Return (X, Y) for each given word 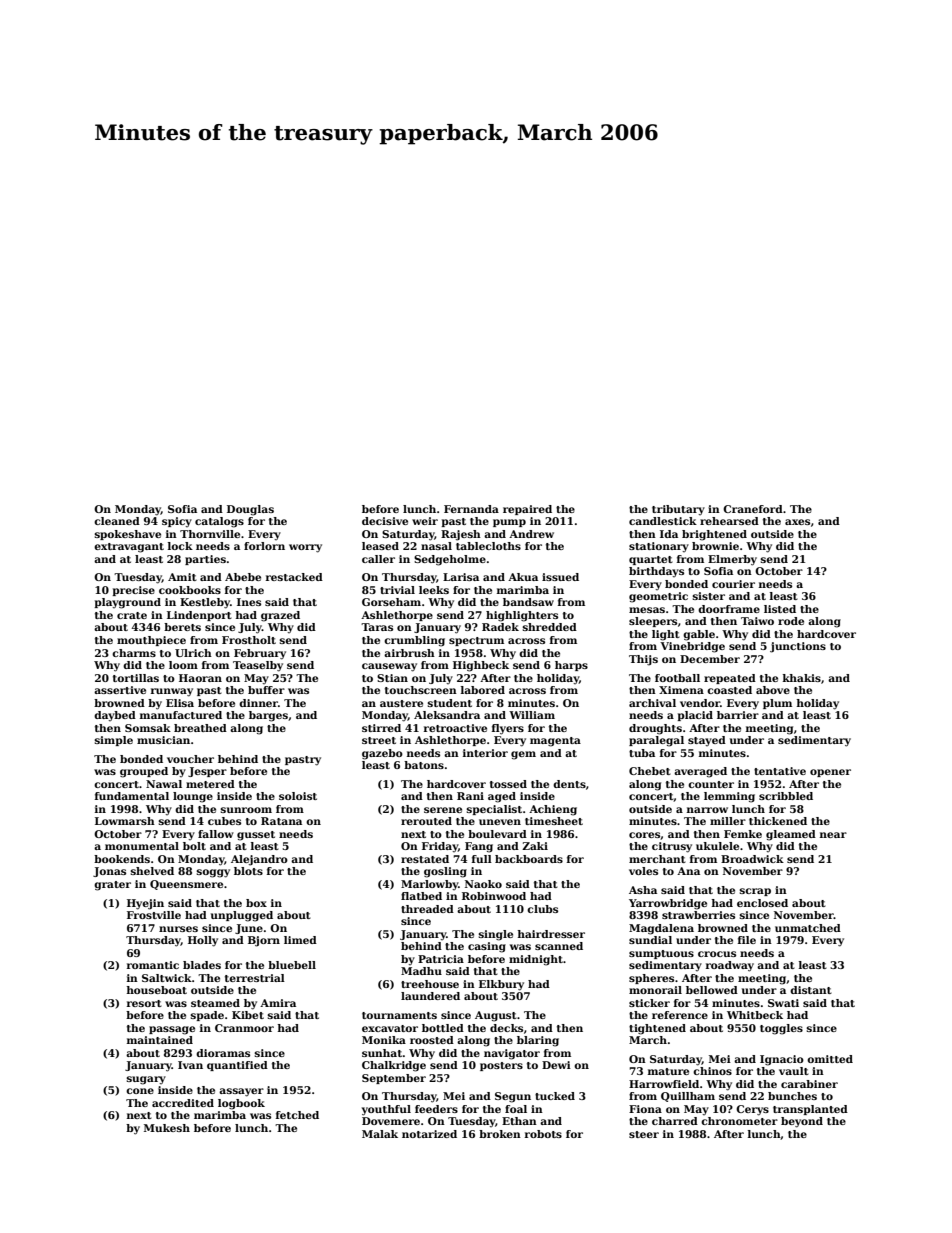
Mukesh (167, 1128)
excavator (390, 1028)
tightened (657, 1029)
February (260, 654)
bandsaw (528, 602)
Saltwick (167, 978)
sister (709, 596)
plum (777, 704)
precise (133, 591)
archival (652, 703)
